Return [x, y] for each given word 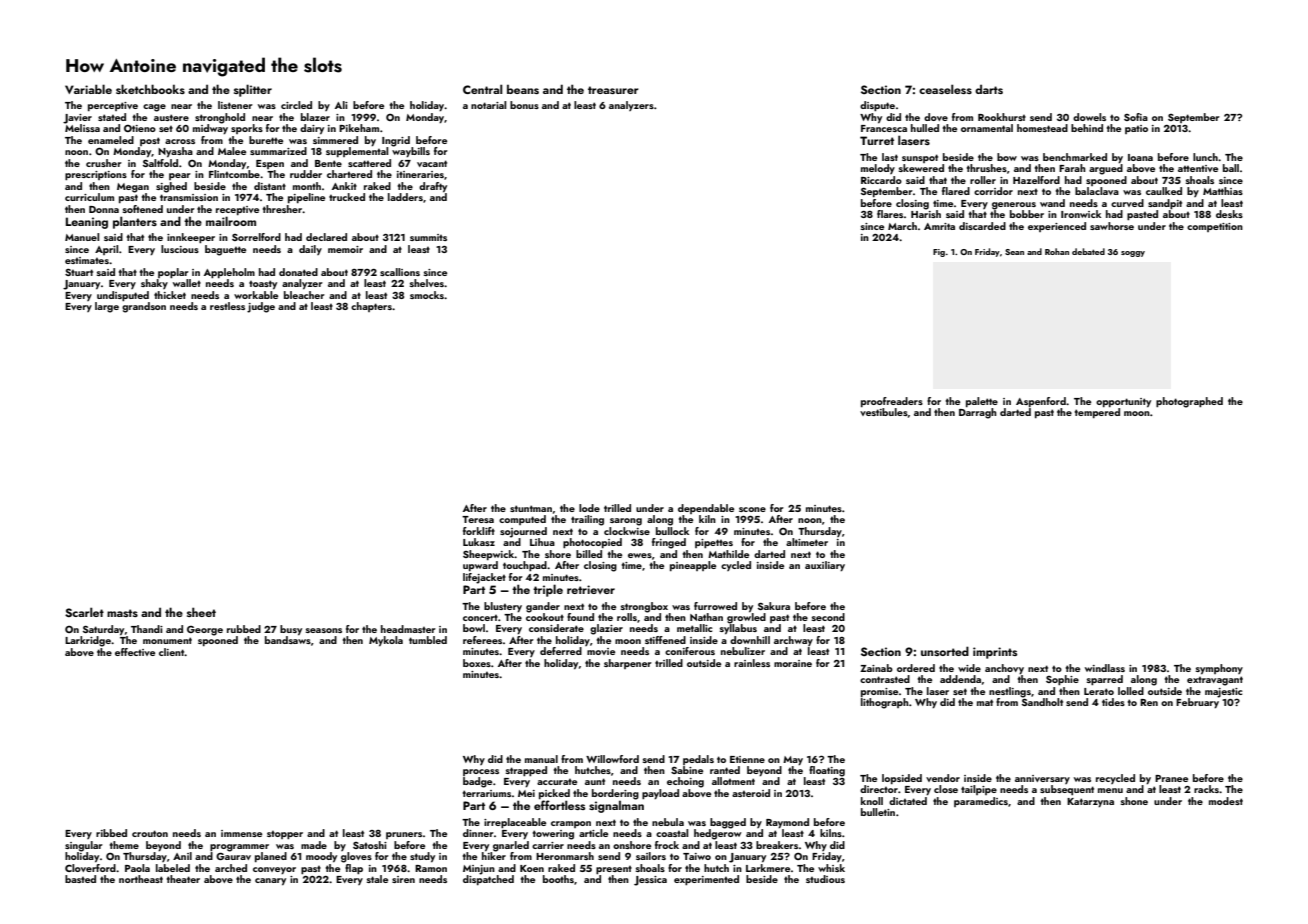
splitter [253, 90]
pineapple [693, 566]
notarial [488, 105]
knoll [872, 801]
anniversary [1042, 779]
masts [122, 613]
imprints [995, 653]
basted [80, 879]
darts [989, 89]
